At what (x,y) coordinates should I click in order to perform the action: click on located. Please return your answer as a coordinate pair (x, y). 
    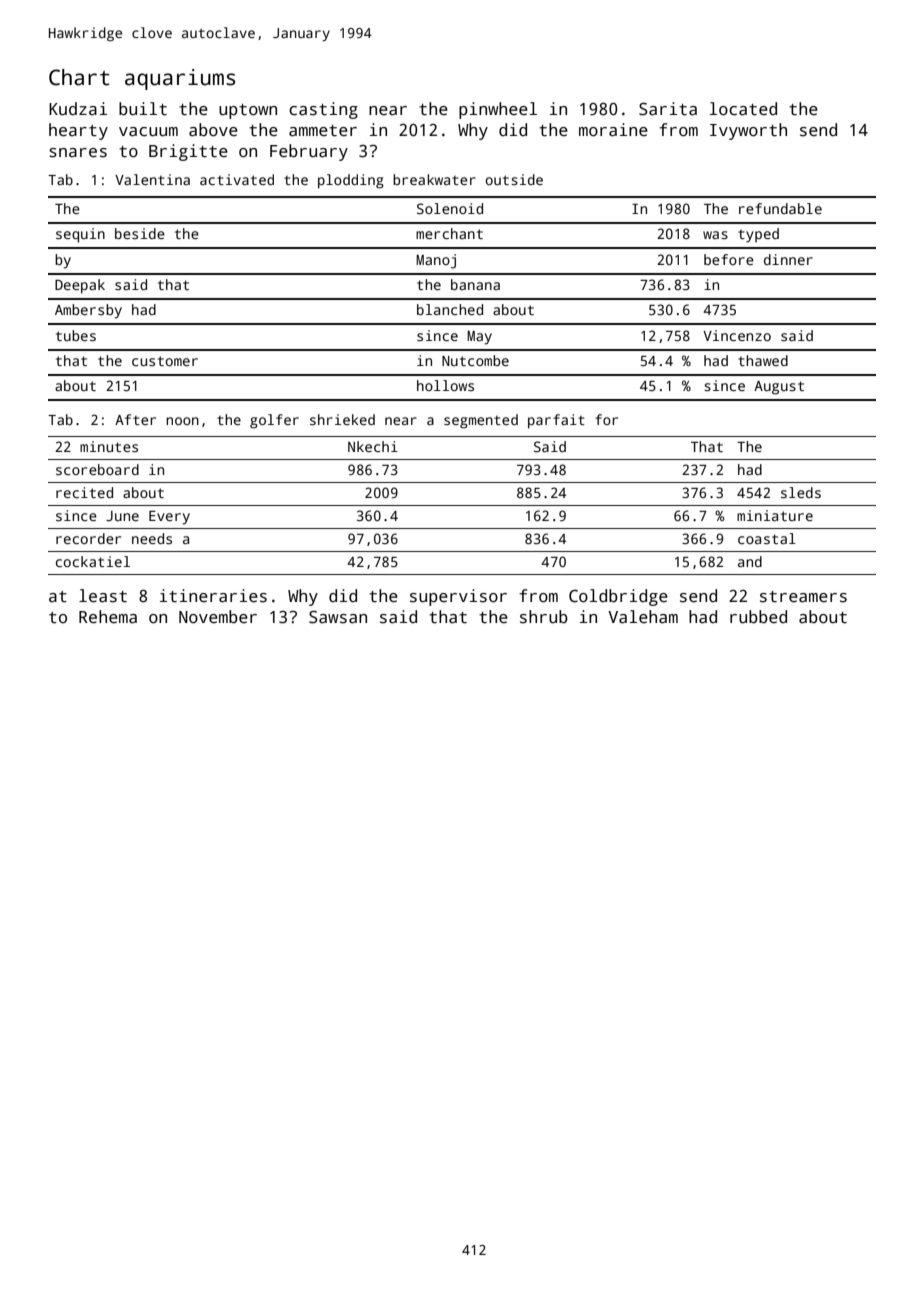
    Looking at the image, I should click on (743, 109).
